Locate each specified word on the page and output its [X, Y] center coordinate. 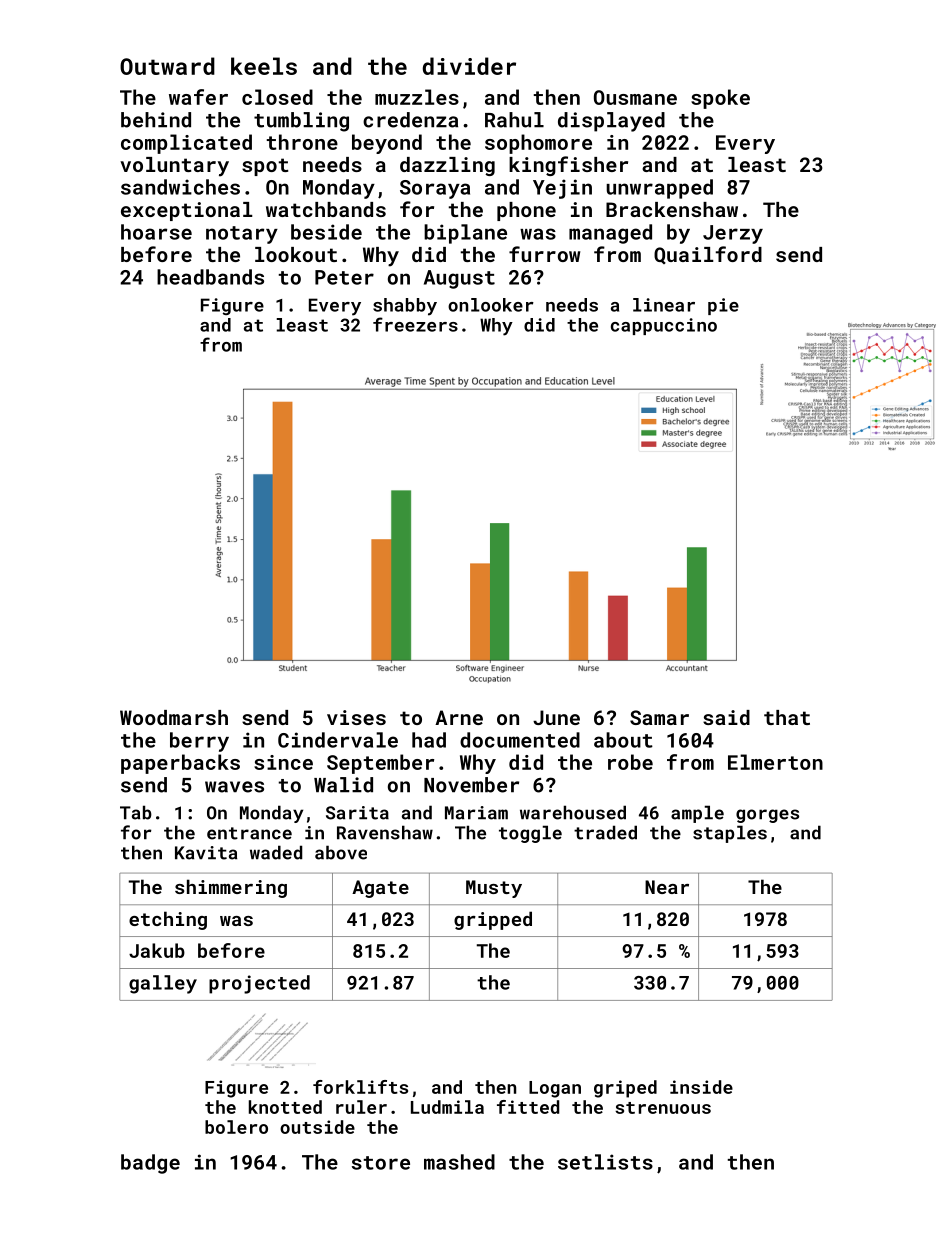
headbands [210, 277]
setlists [605, 1162]
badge [150, 1164]
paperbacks [180, 764]
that [787, 717]
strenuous [663, 1108]
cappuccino [664, 326]
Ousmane [635, 97]
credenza [410, 120]
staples [730, 834]
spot [265, 167]
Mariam [476, 813]
